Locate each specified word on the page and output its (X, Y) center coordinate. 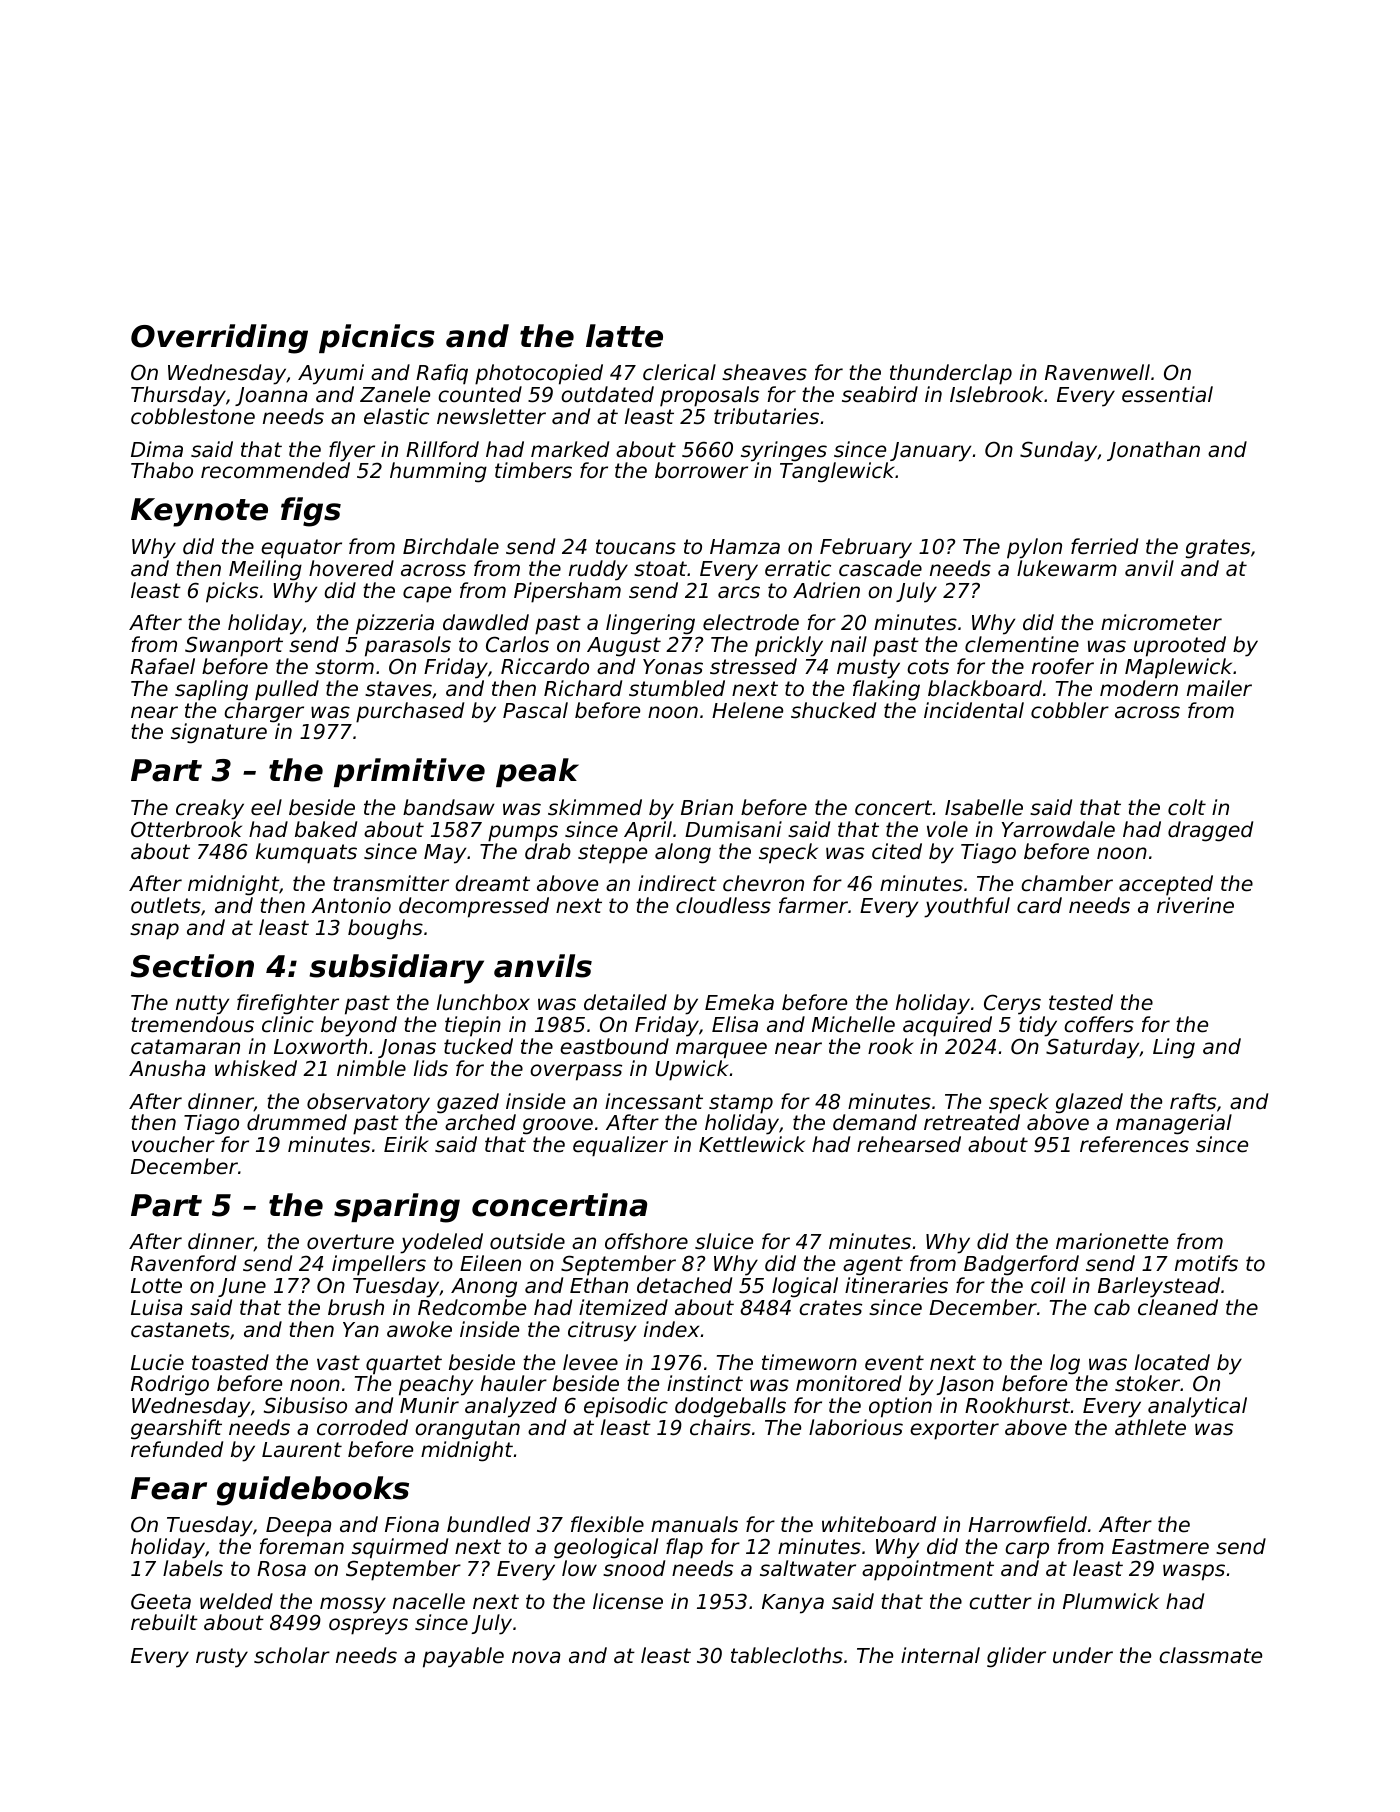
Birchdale (451, 546)
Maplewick (1178, 668)
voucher (173, 1144)
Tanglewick (837, 472)
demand (875, 1122)
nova (536, 1657)
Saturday (1093, 1048)
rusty (222, 1658)
